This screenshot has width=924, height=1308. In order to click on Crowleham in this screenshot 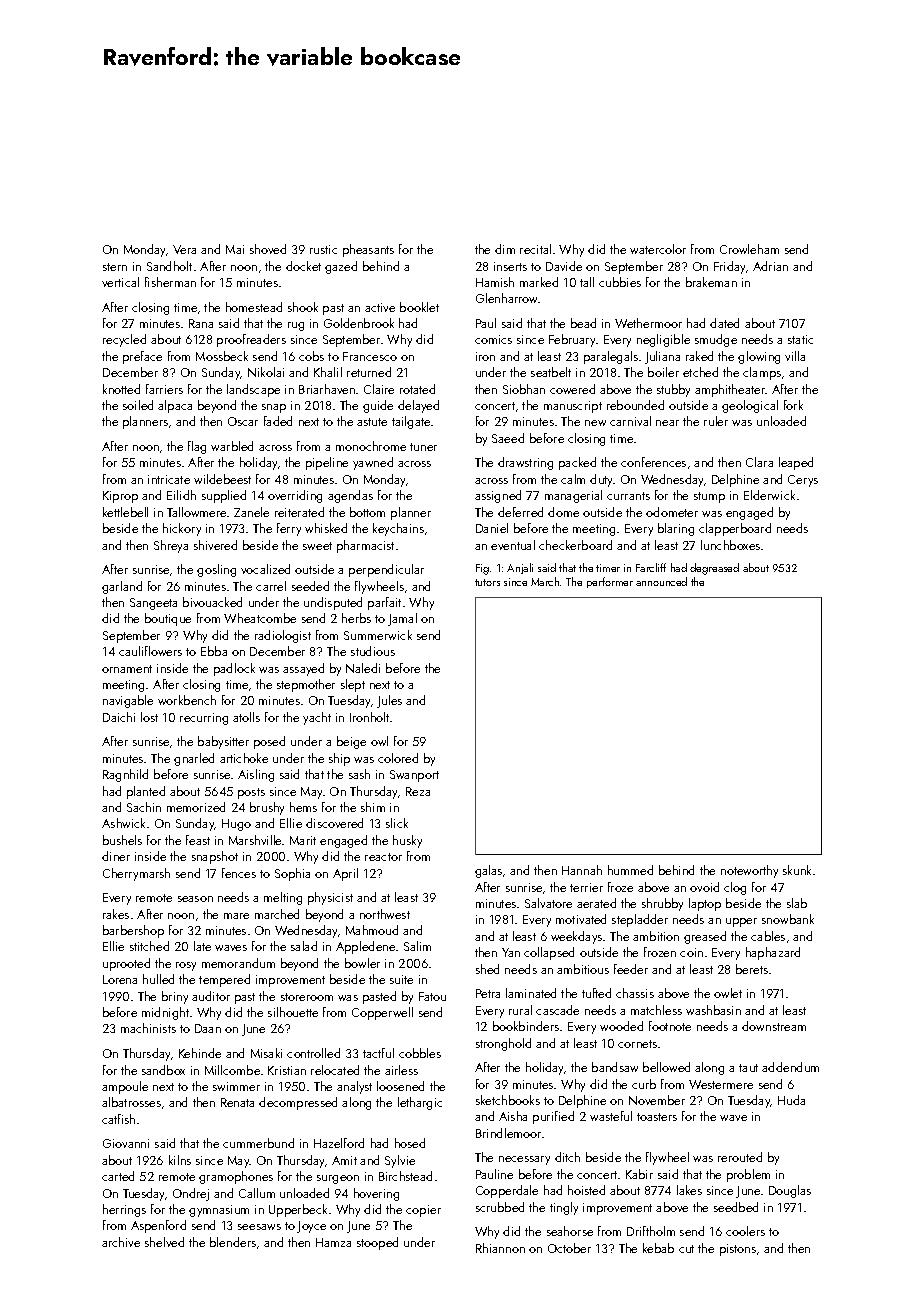, I will do `click(749, 249)`.
